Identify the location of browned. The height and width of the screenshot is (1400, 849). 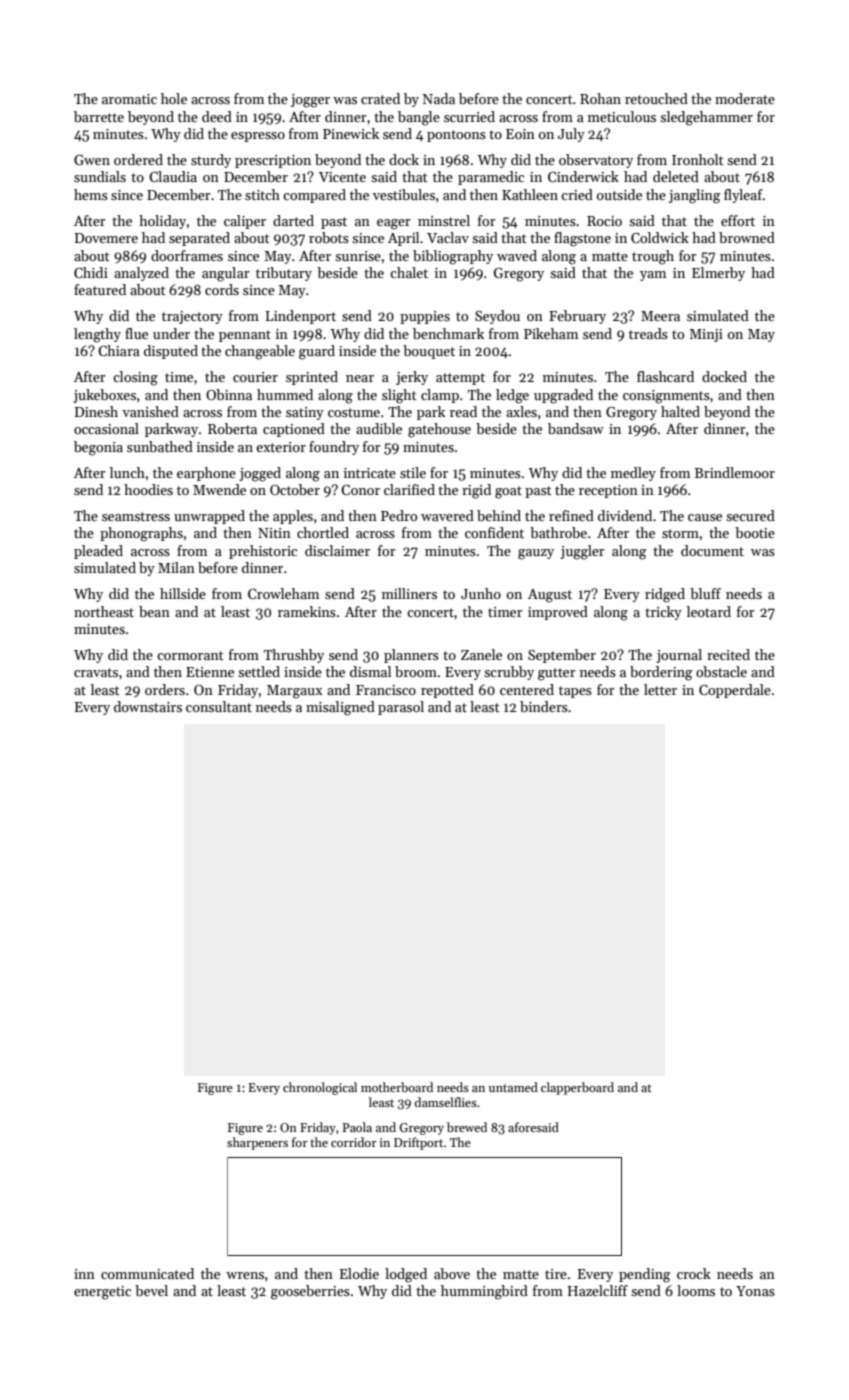
(747, 237).
